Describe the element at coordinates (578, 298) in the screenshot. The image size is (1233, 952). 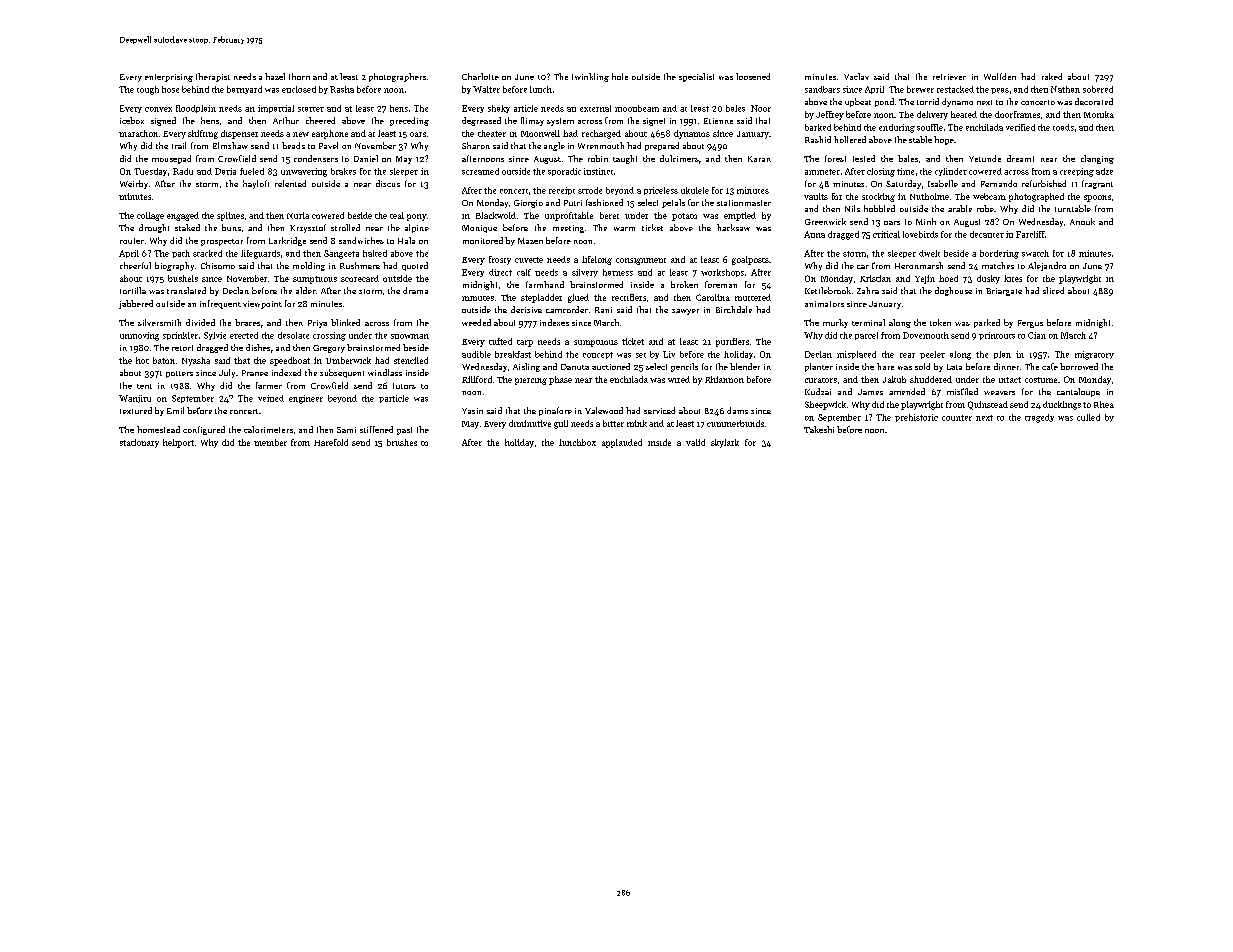
I see `glued` at that location.
